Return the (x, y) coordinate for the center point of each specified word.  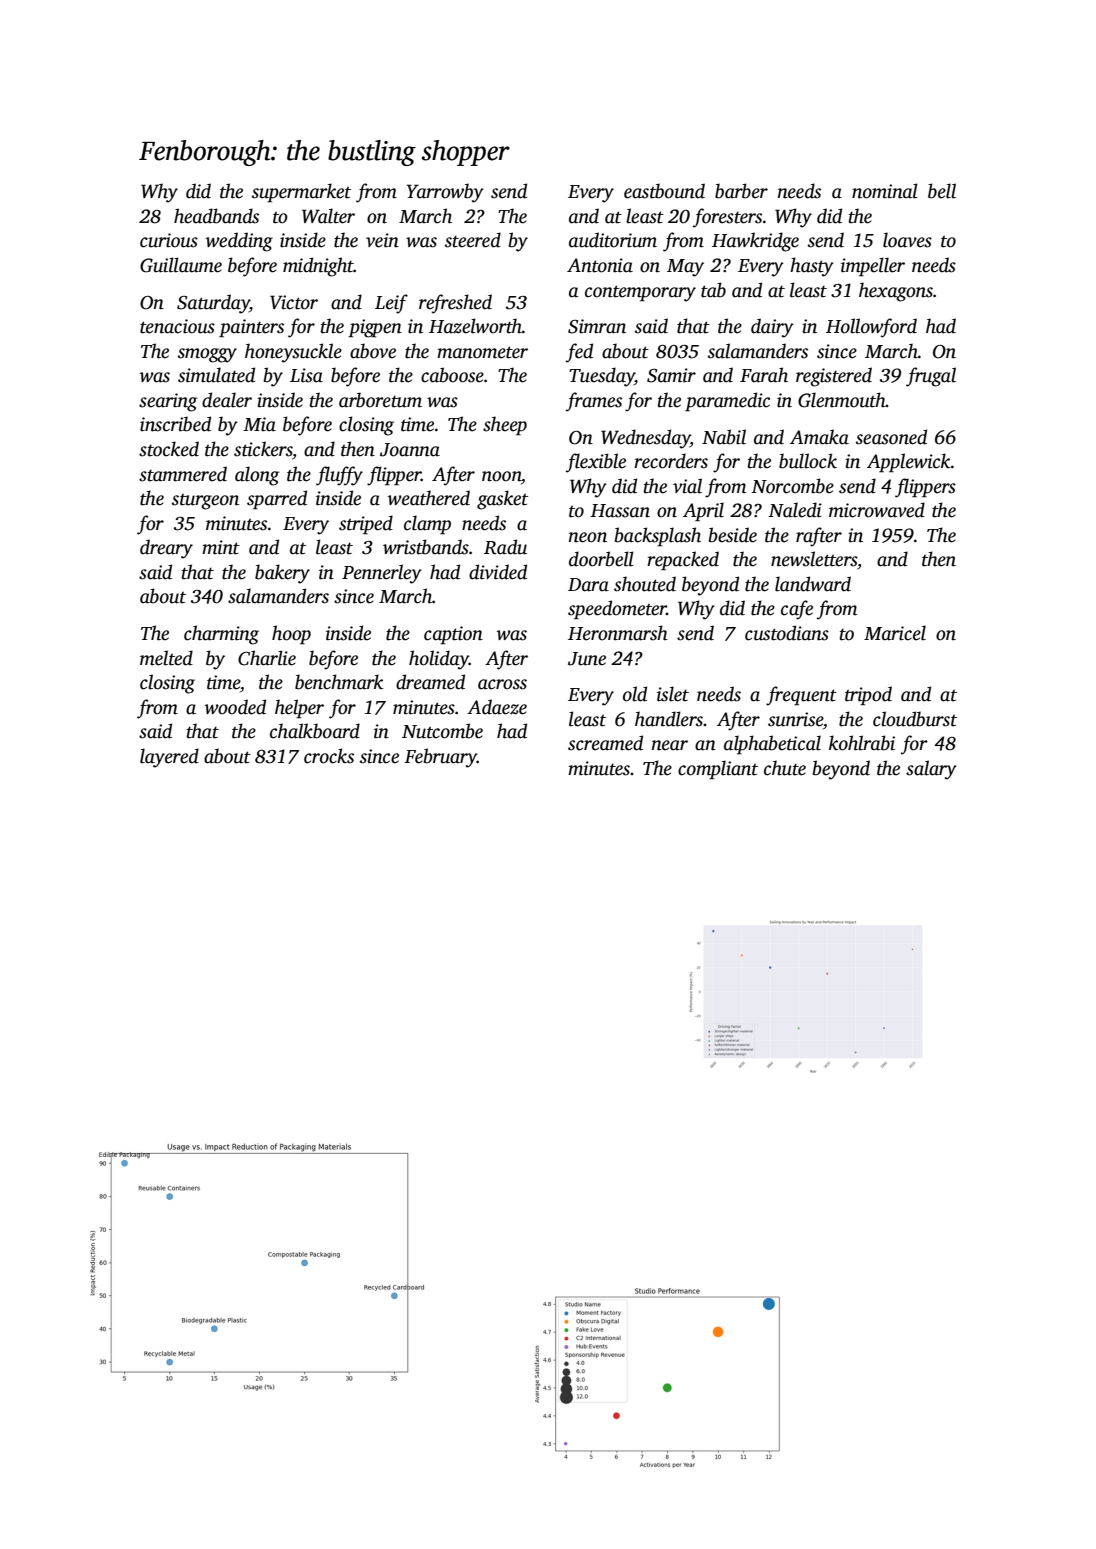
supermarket (301, 193)
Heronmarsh (618, 633)
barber (741, 191)
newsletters (814, 559)
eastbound (664, 191)
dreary (166, 549)
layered (169, 758)
